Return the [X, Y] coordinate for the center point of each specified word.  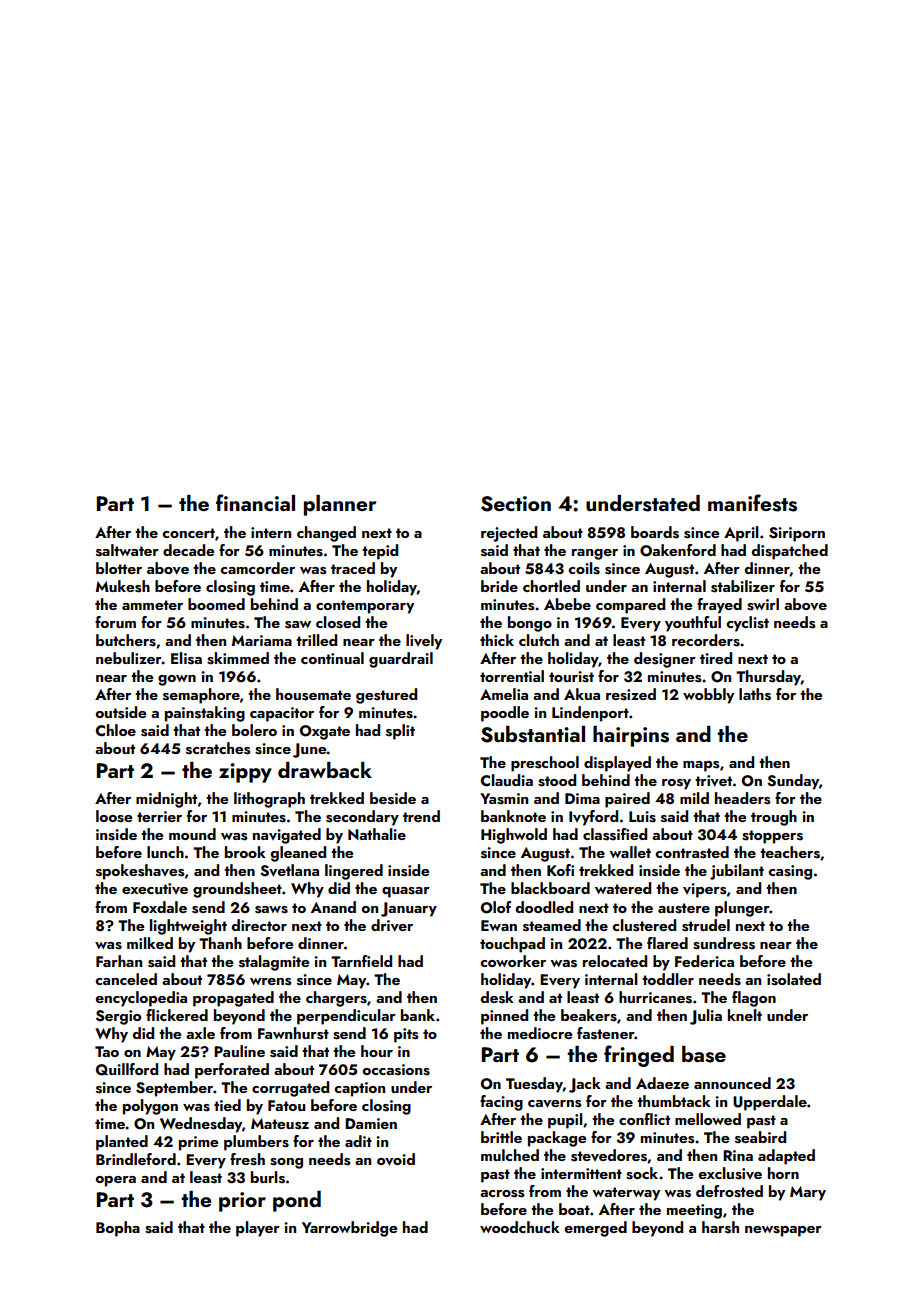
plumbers [256, 1143]
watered [623, 888]
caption [359, 1089]
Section [516, 504]
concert [188, 533]
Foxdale [160, 907]
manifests [752, 503]
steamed [552, 925]
